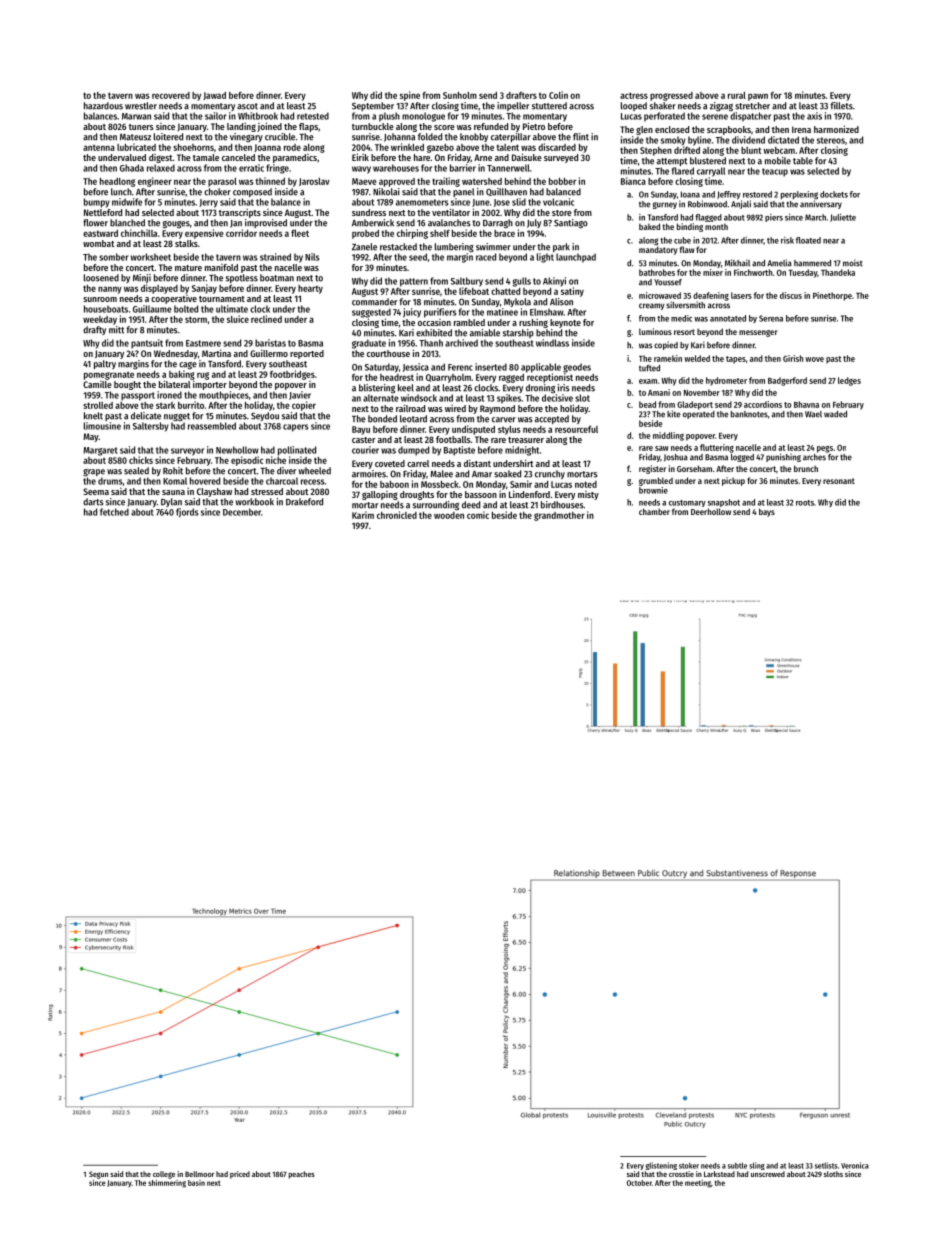  What do you see at coordinates (449, 515) in the image?
I see `wooden` at bounding box center [449, 515].
